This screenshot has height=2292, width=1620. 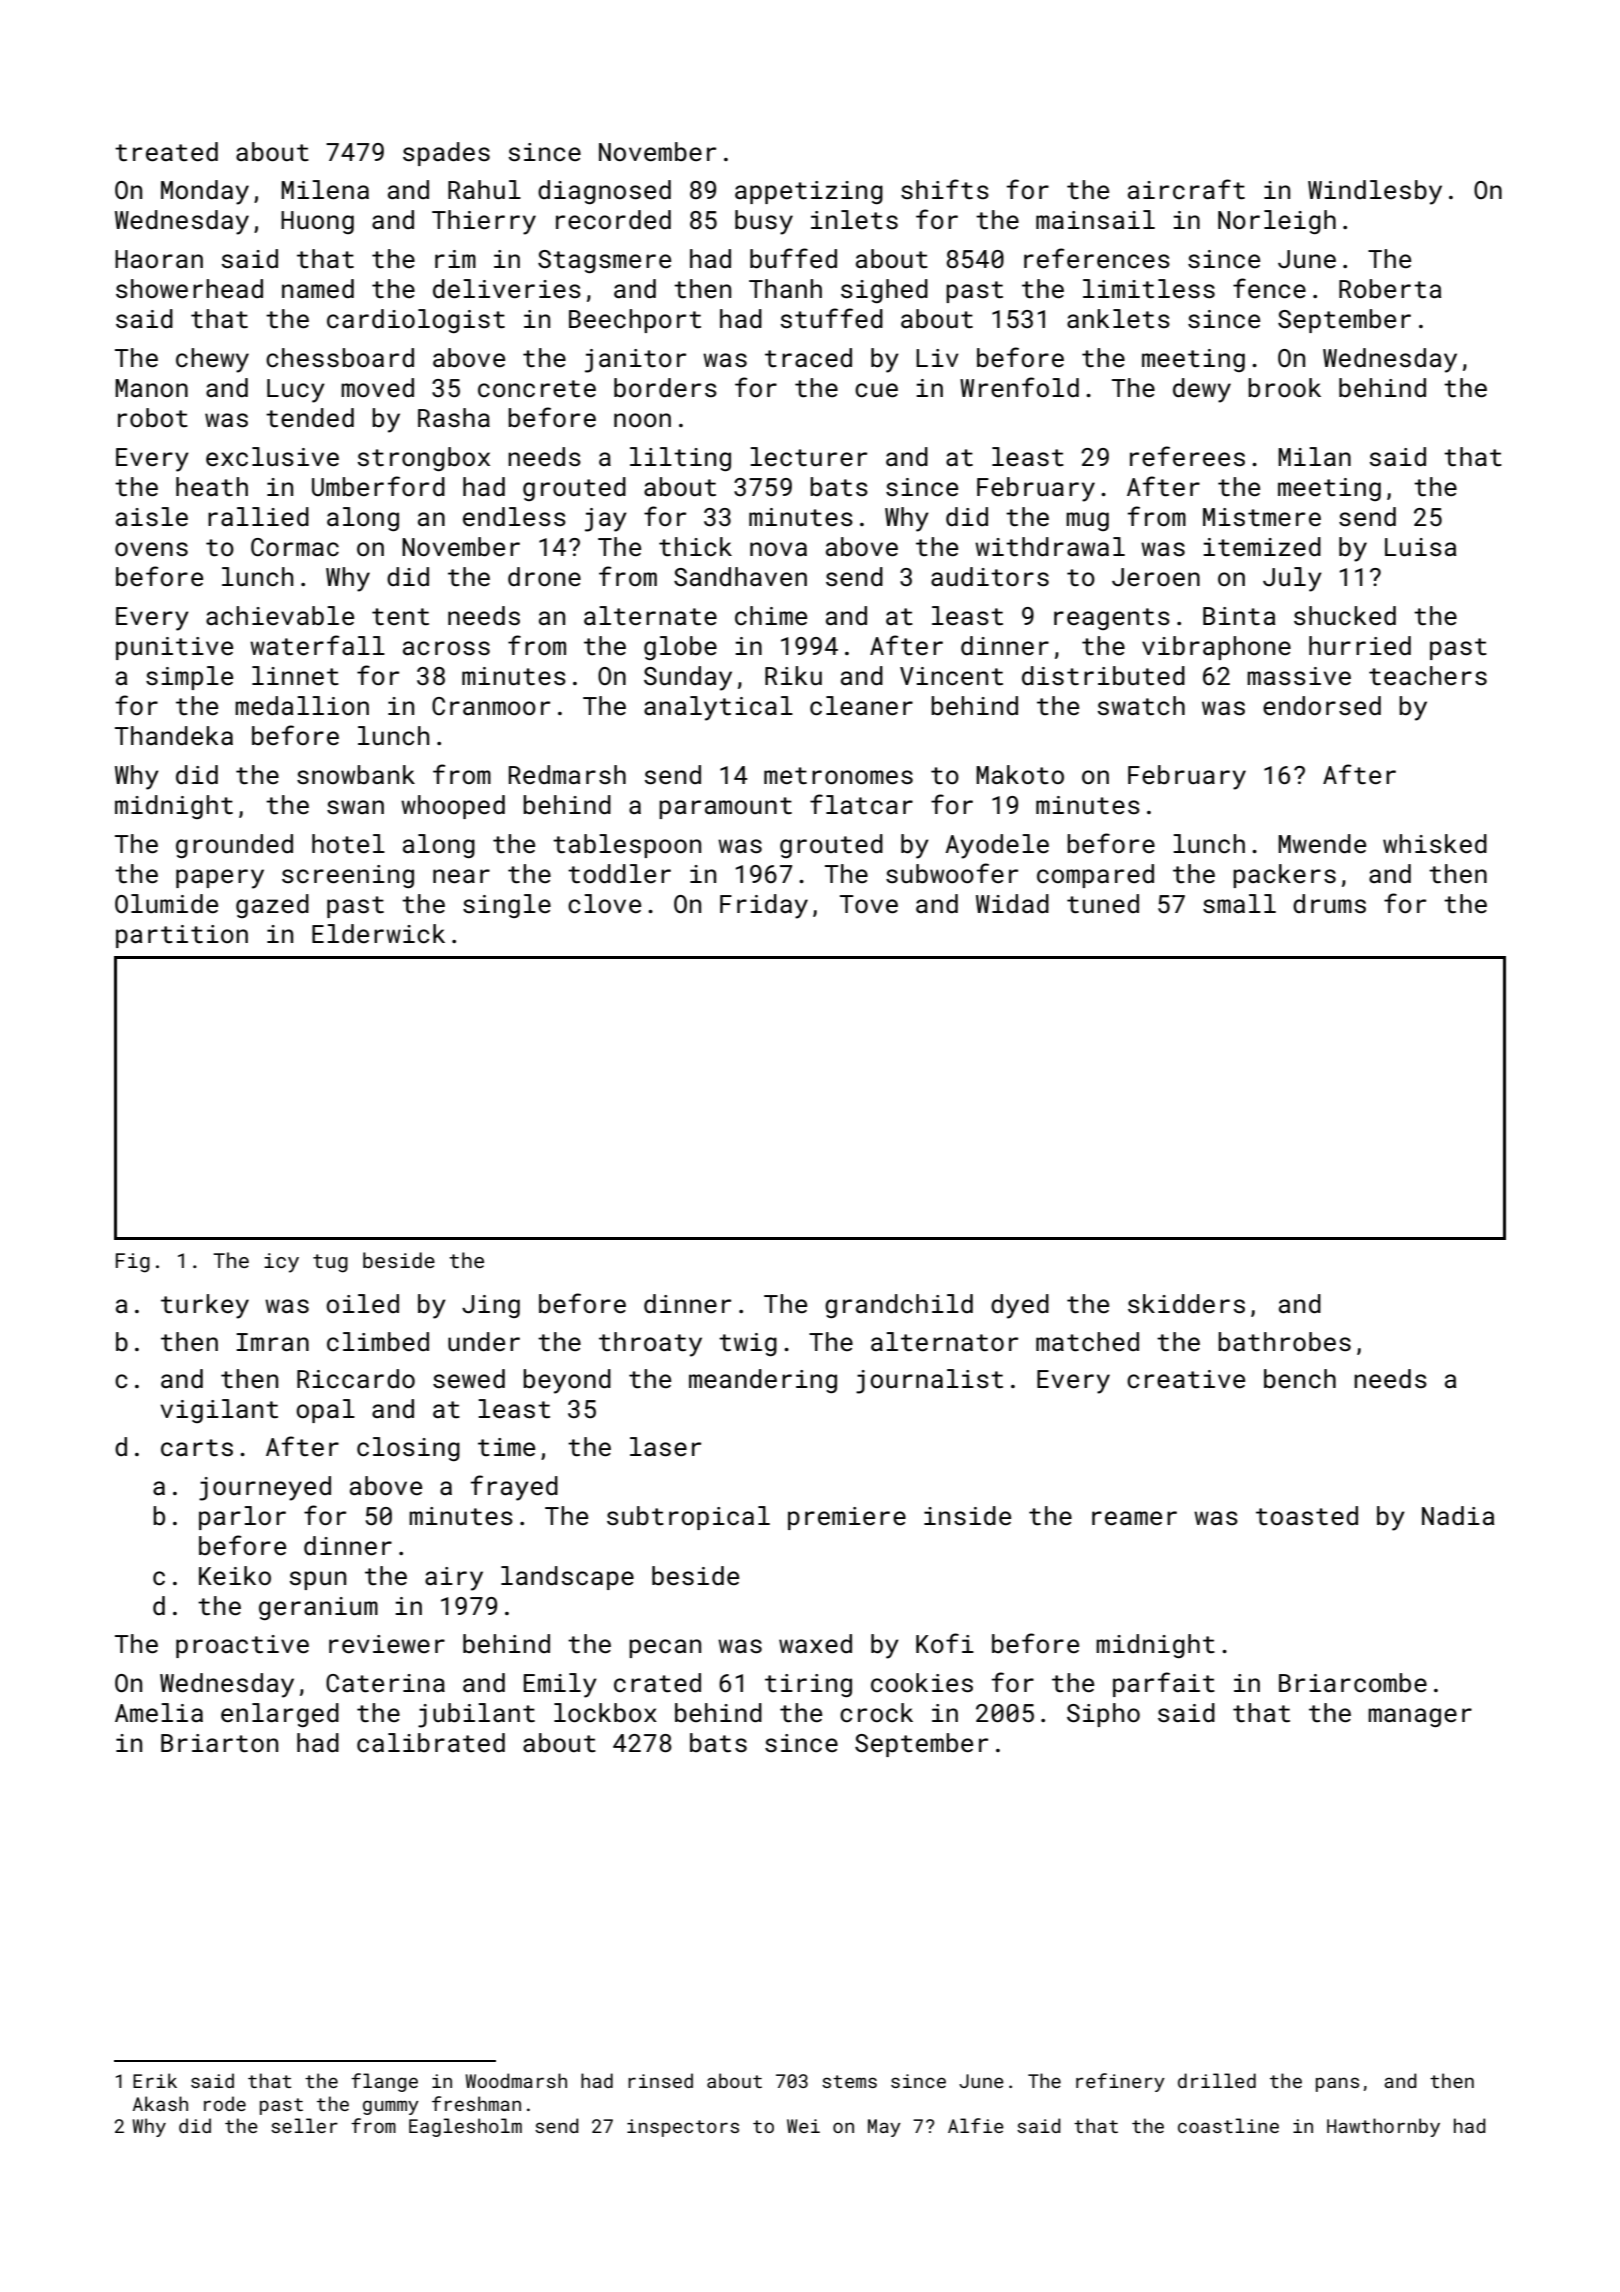 What do you see at coordinates (197, 1448) in the screenshot?
I see `carts` at bounding box center [197, 1448].
